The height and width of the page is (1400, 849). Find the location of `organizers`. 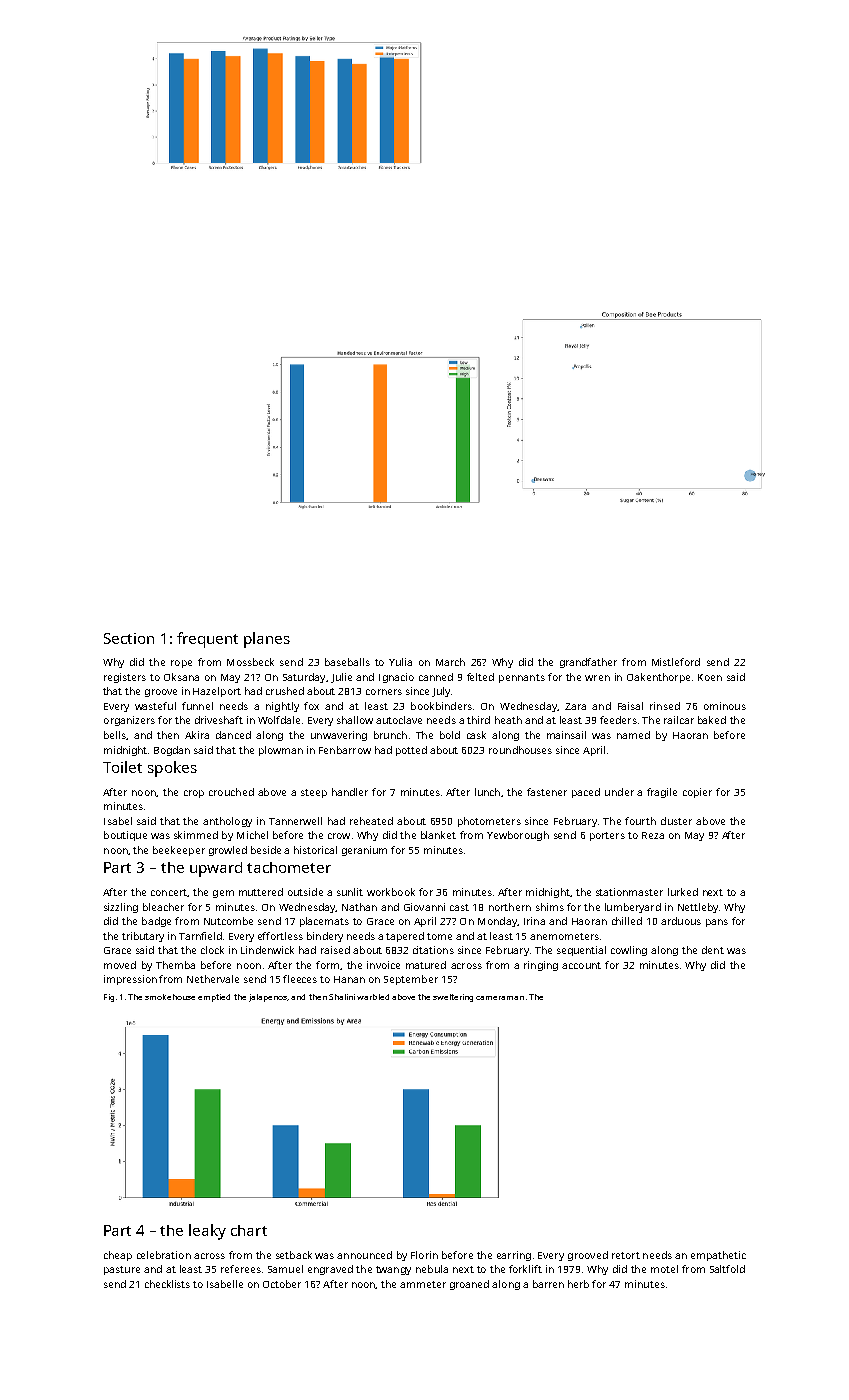

organizers is located at coordinates (129, 721).
